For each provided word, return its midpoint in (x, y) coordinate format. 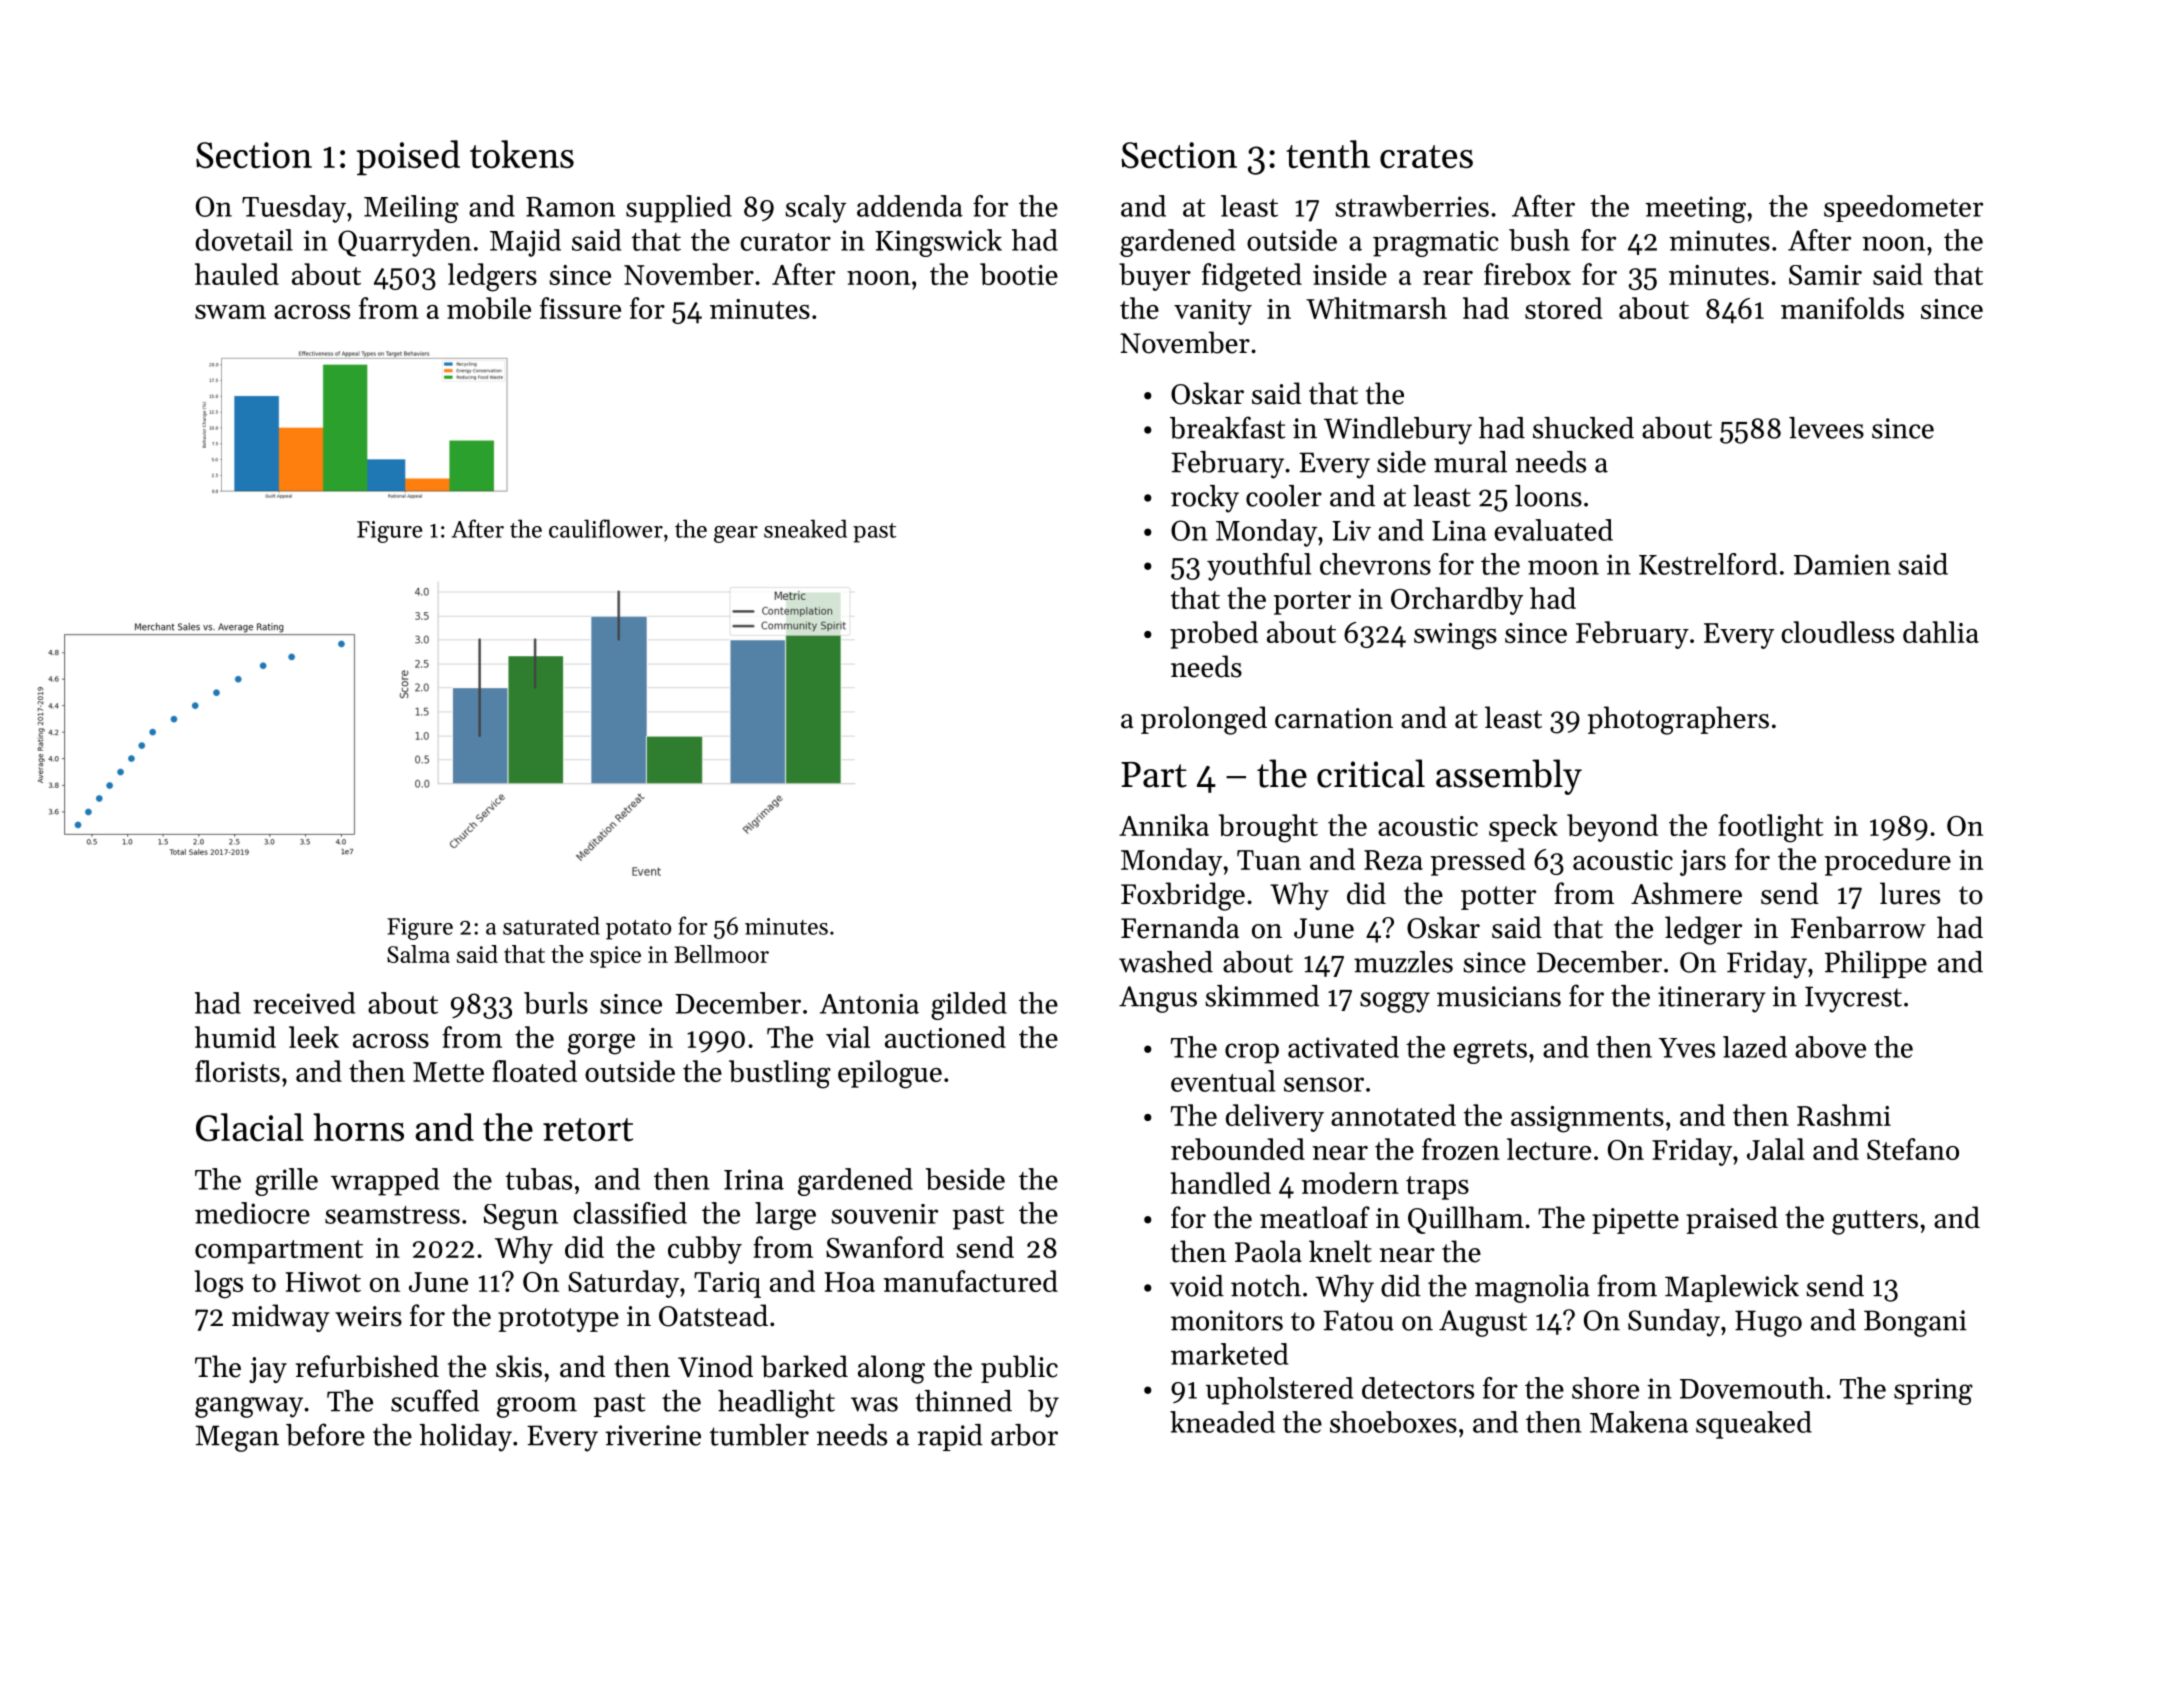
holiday (466, 1438)
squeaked (1754, 1425)
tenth (1328, 154)
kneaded (1222, 1422)
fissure (580, 308)
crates (1426, 157)
